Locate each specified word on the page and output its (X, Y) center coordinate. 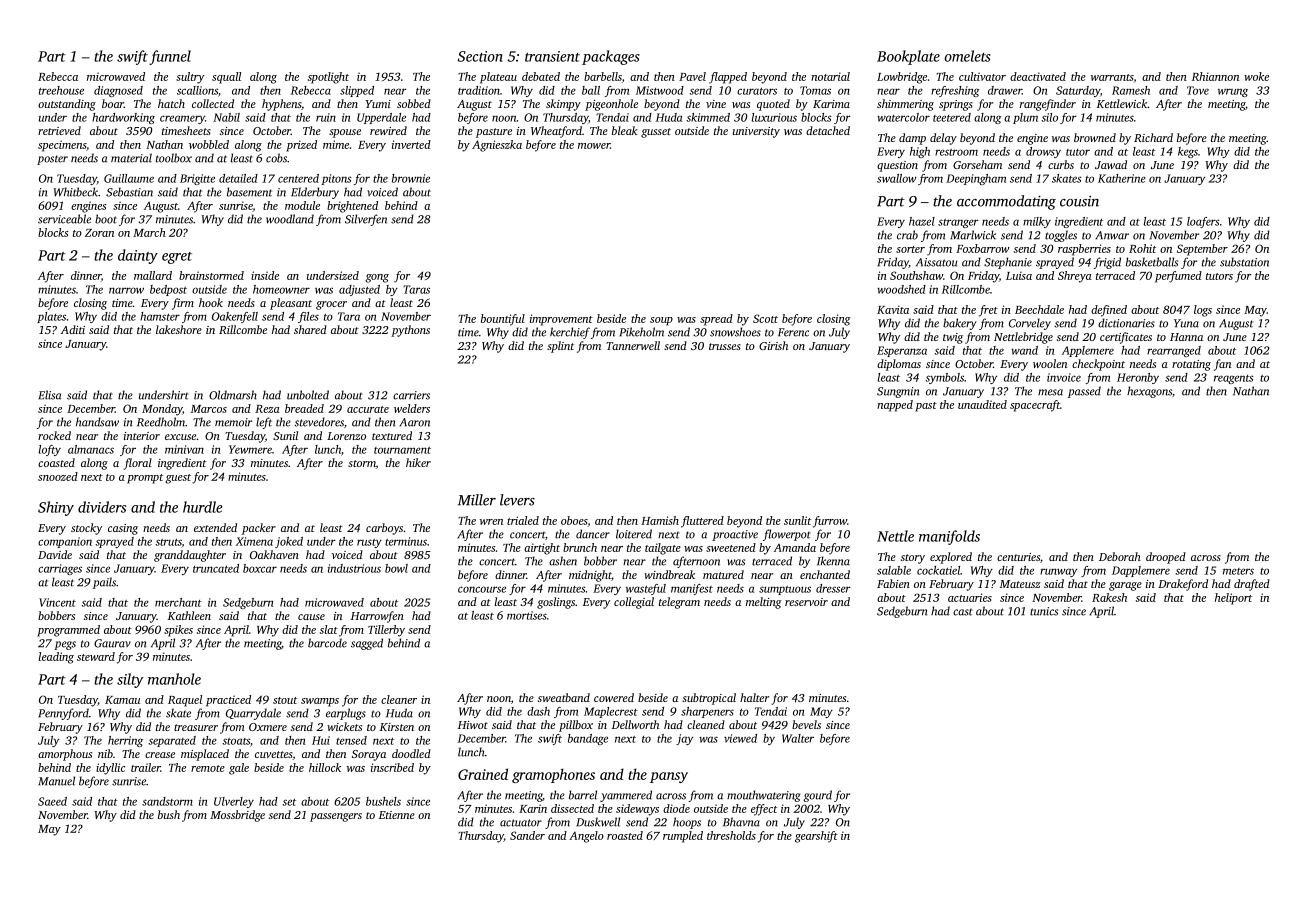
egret (177, 258)
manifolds (949, 537)
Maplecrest (611, 712)
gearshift (816, 837)
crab (907, 235)
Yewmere (250, 449)
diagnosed (118, 91)
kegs (1188, 152)
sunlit (797, 520)
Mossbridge (237, 816)
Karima (831, 104)
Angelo (586, 837)
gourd (817, 796)
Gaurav (112, 643)
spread (716, 320)
